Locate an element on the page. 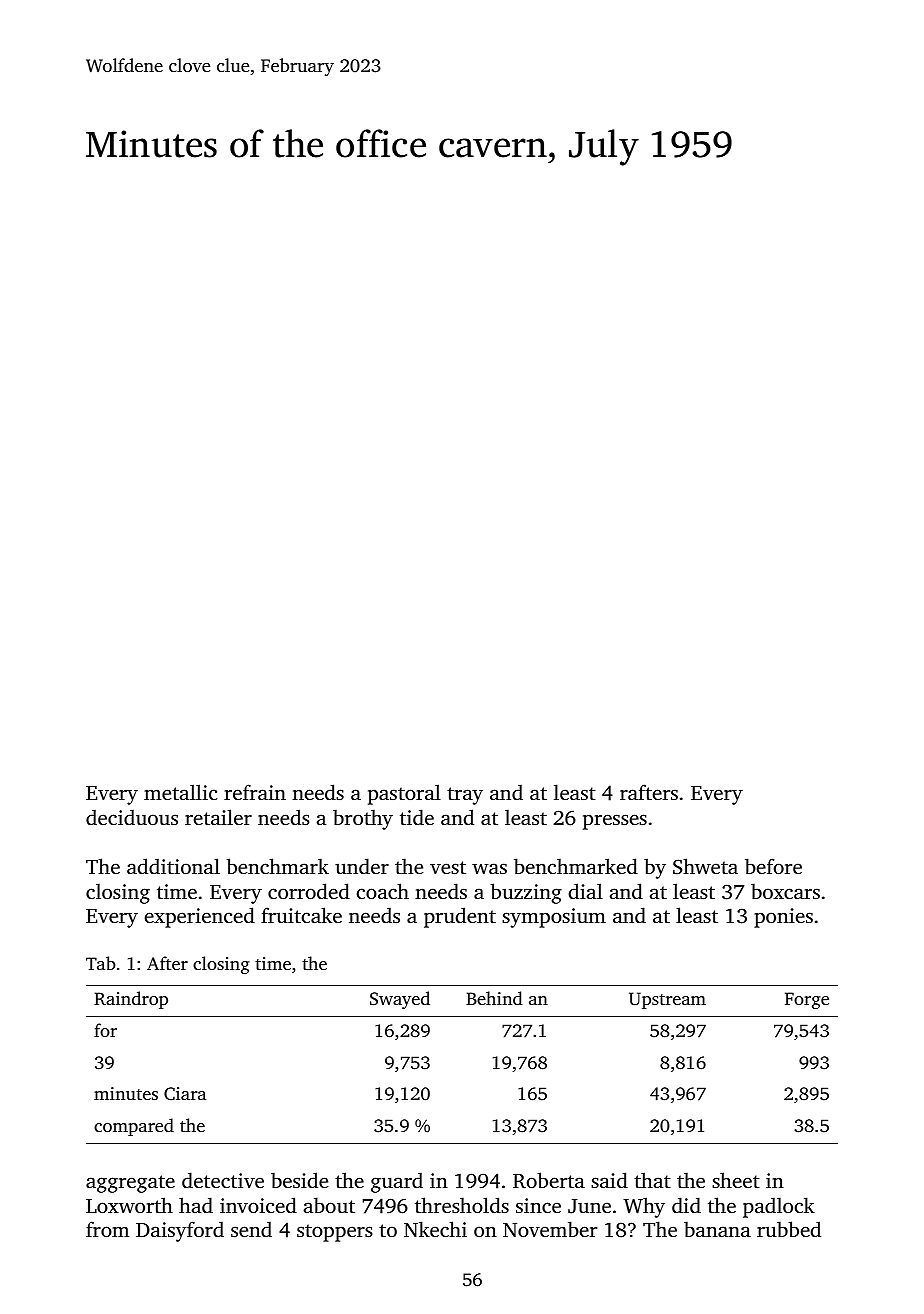  Daisyford is located at coordinates (180, 1231).
